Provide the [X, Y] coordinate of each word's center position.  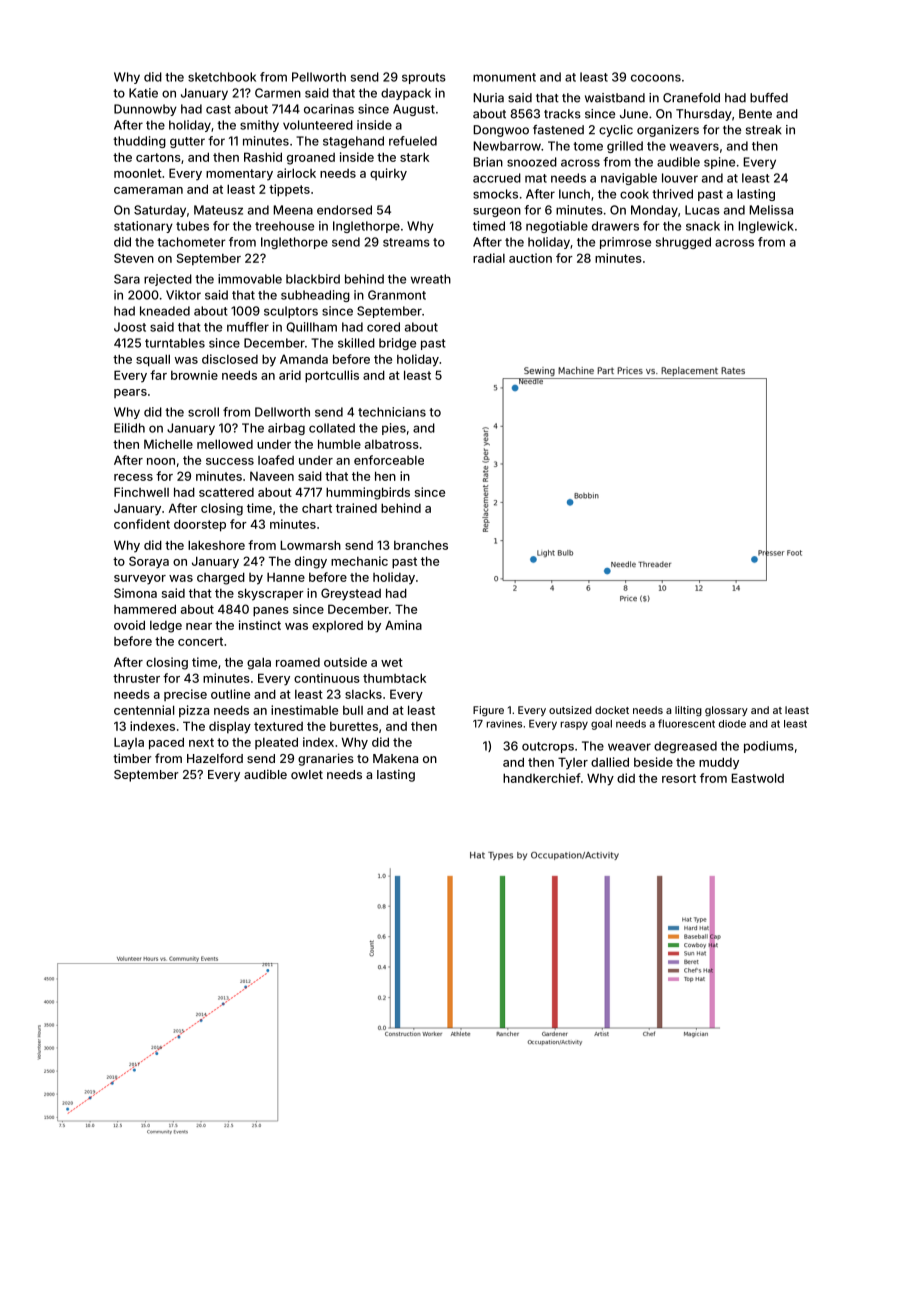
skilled [356, 343]
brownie [194, 375]
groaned [311, 159]
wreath [431, 279]
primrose [625, 243]
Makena [395, 758]
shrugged [683, 243]
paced [166, 743]
